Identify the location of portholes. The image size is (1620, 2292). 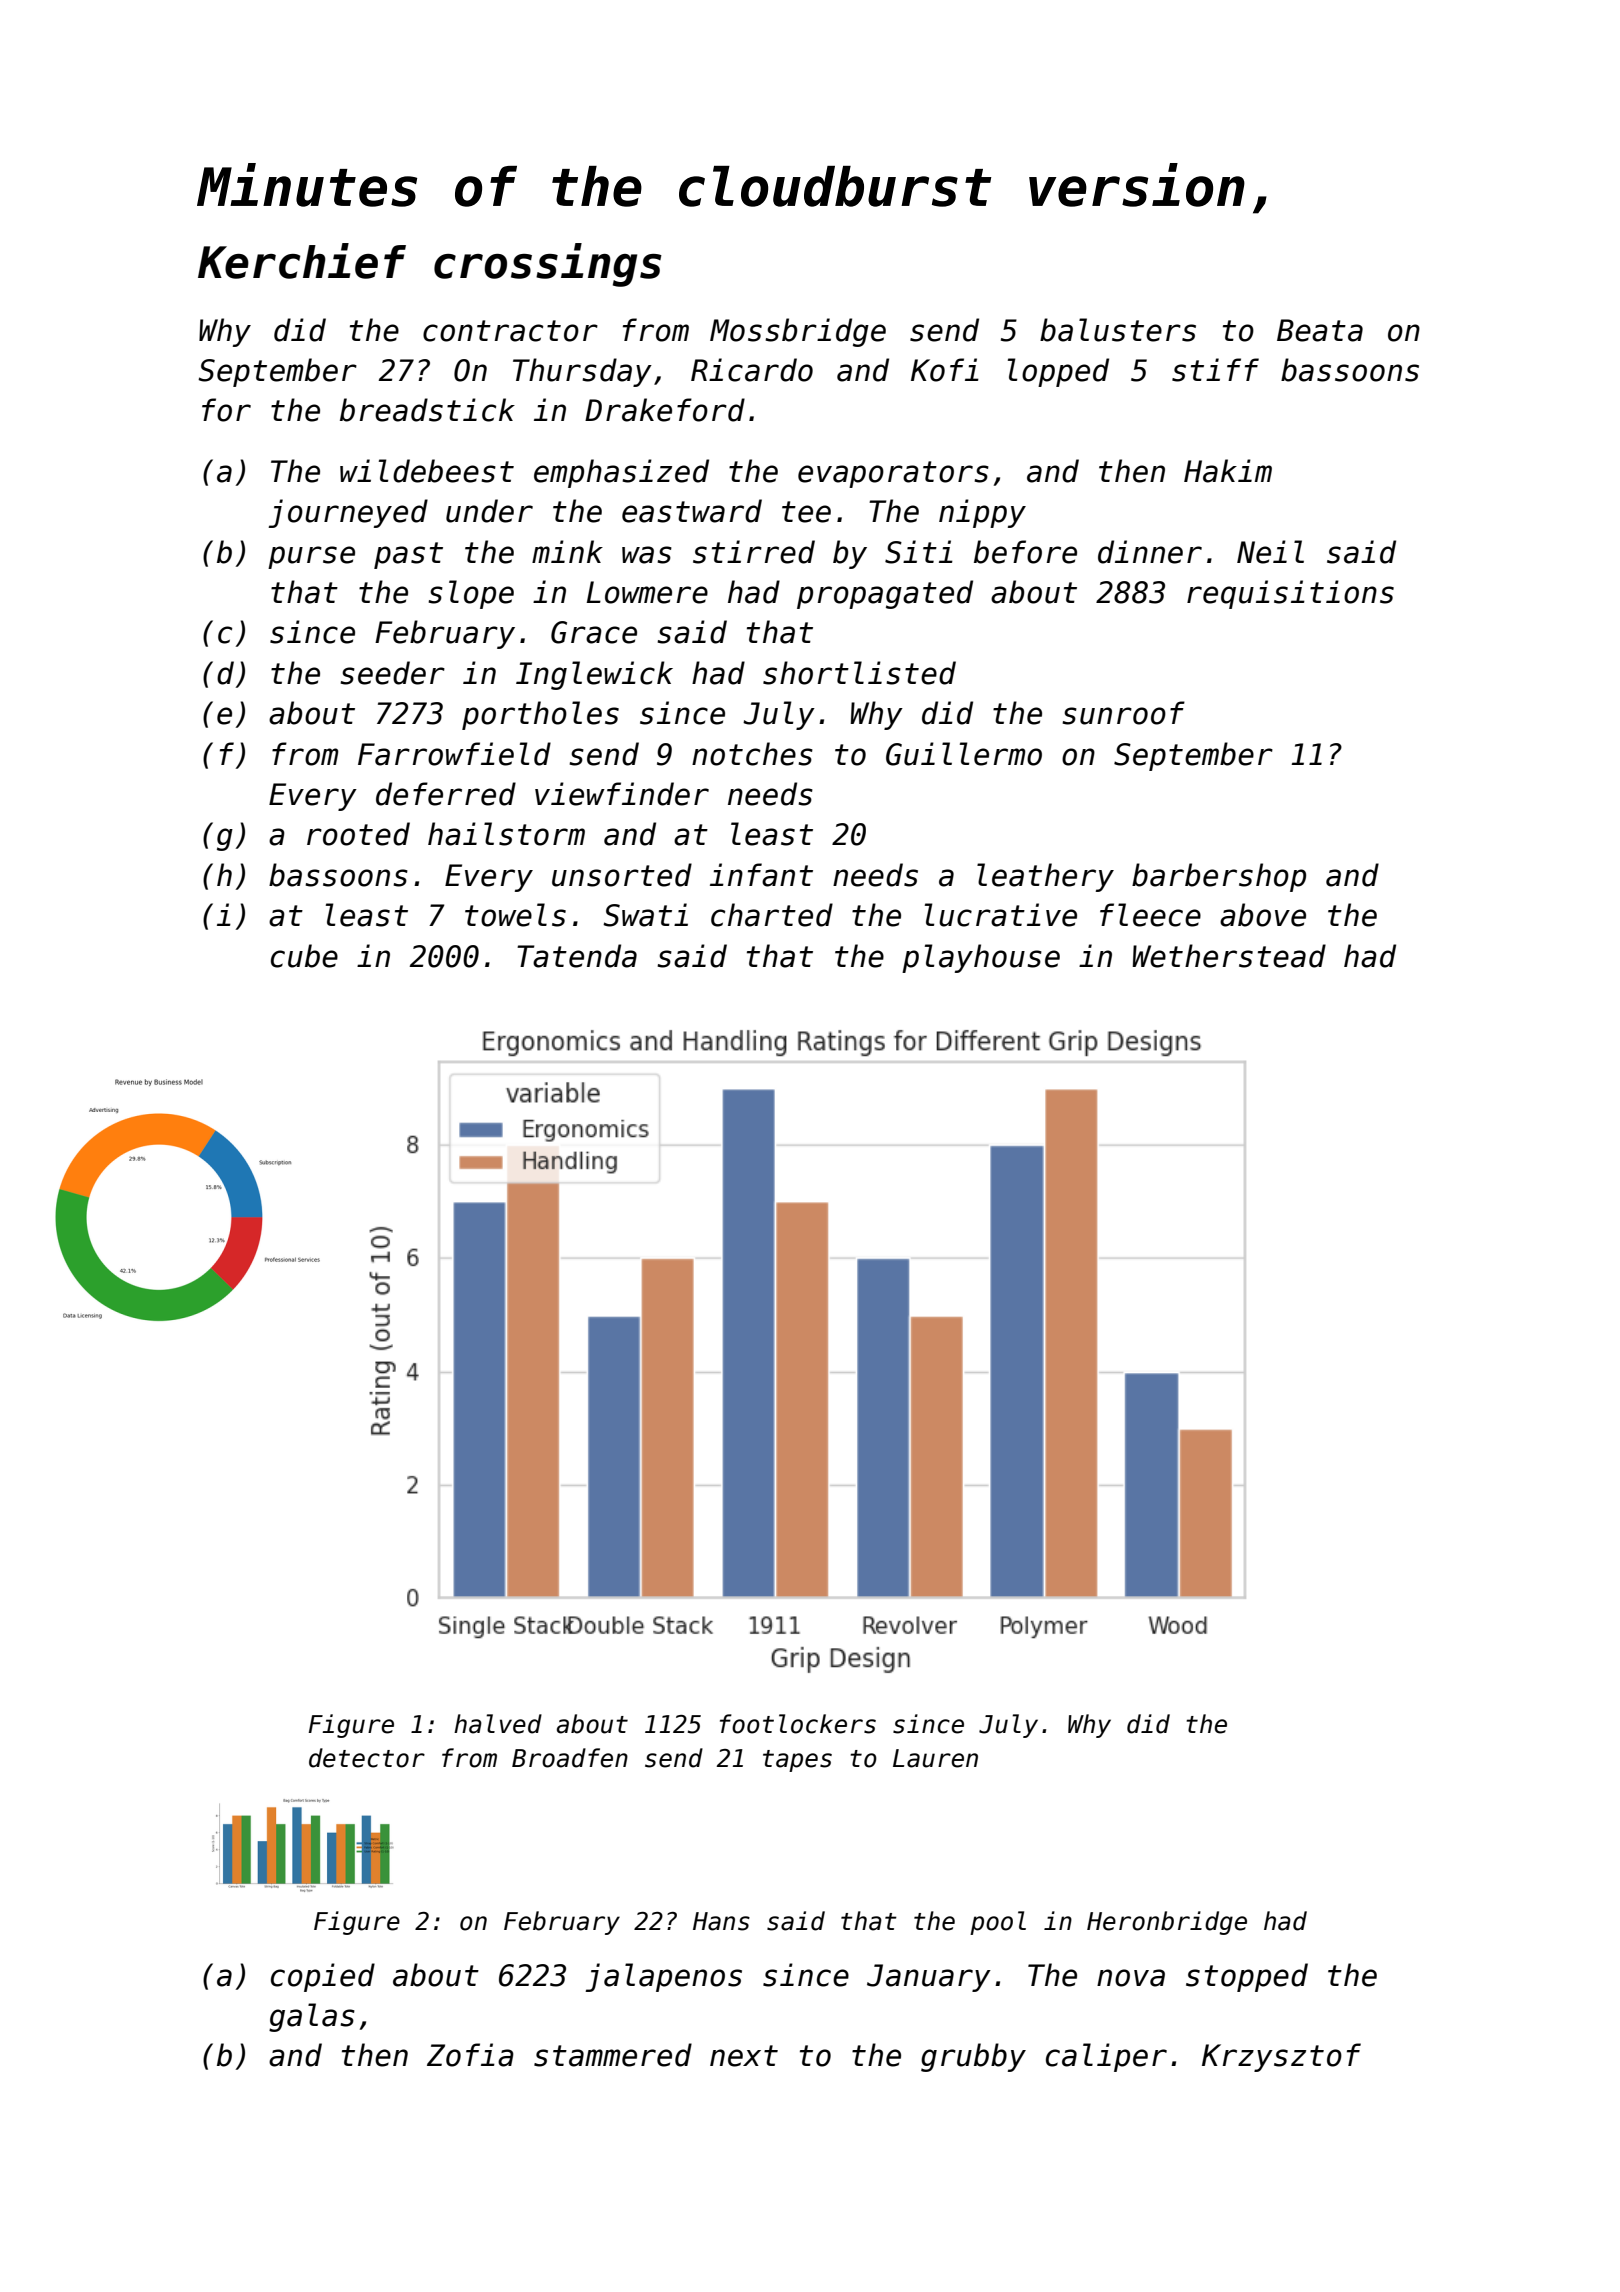
(540, 715).
